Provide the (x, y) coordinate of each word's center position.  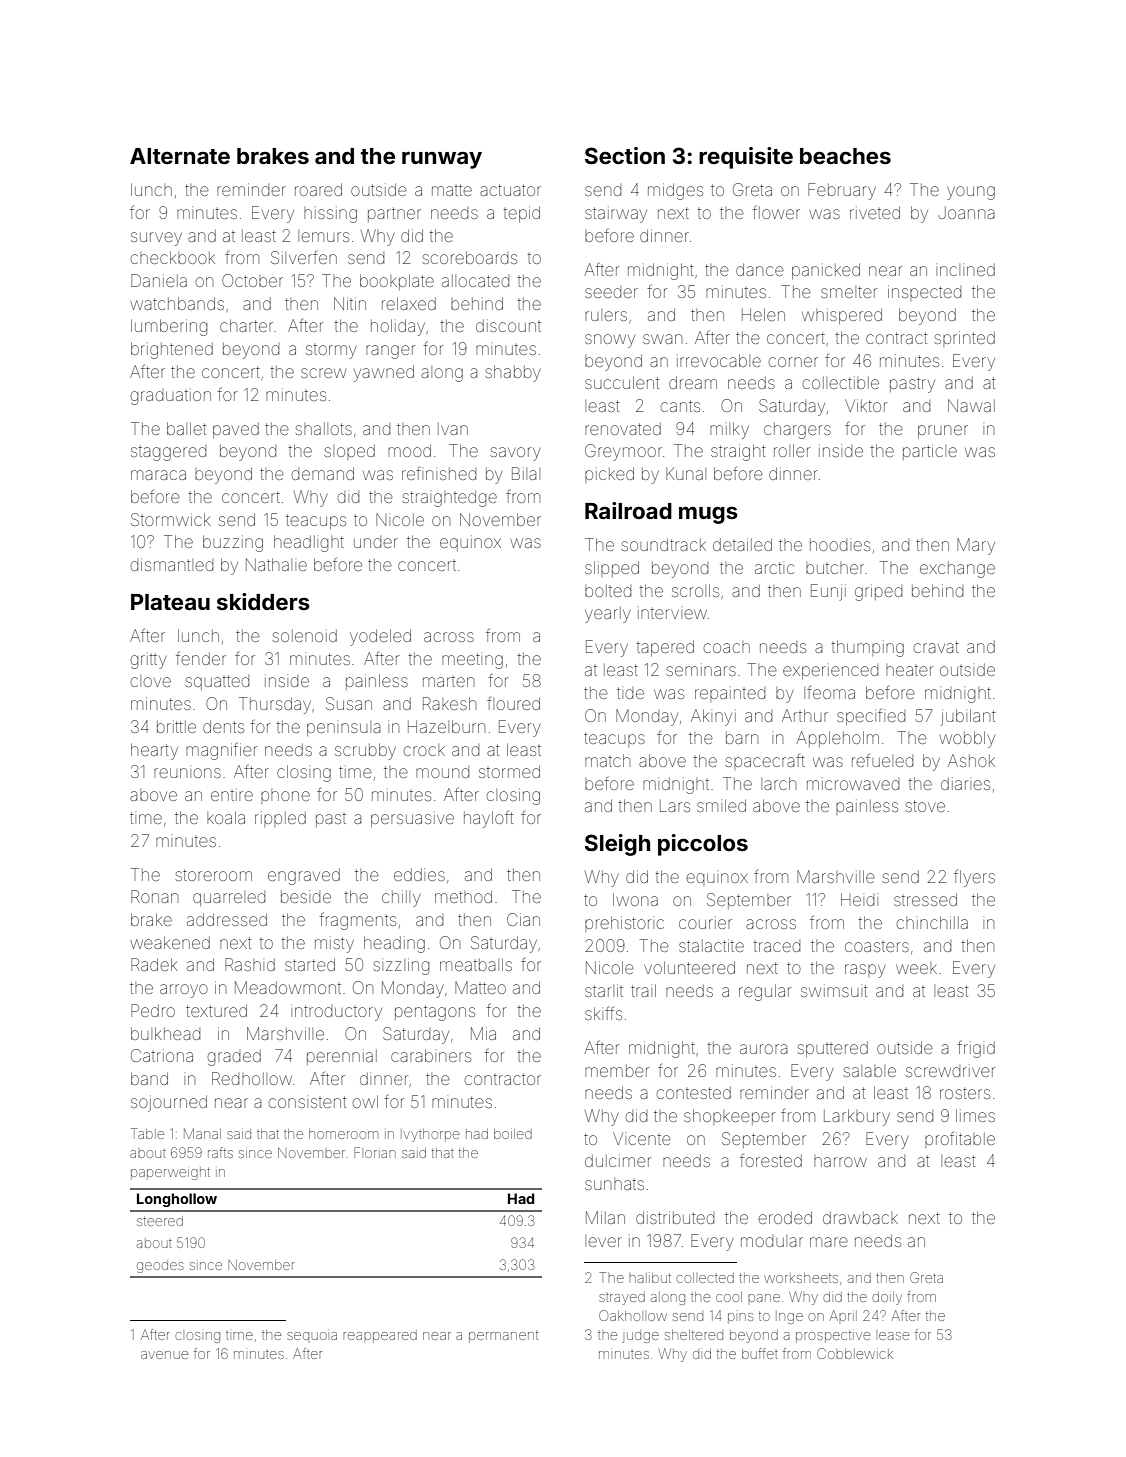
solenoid (304, 635)
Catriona (162, 1055)
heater (909, 670)
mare (829, 1242)
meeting (472, 661)
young (971, 193)
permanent (503, 1336)
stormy (331, 352)
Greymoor (623, 452)
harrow (840, 1161)
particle (930, 452)
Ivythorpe (431, 1135)
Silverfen (304, 257)
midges (675, 191)
